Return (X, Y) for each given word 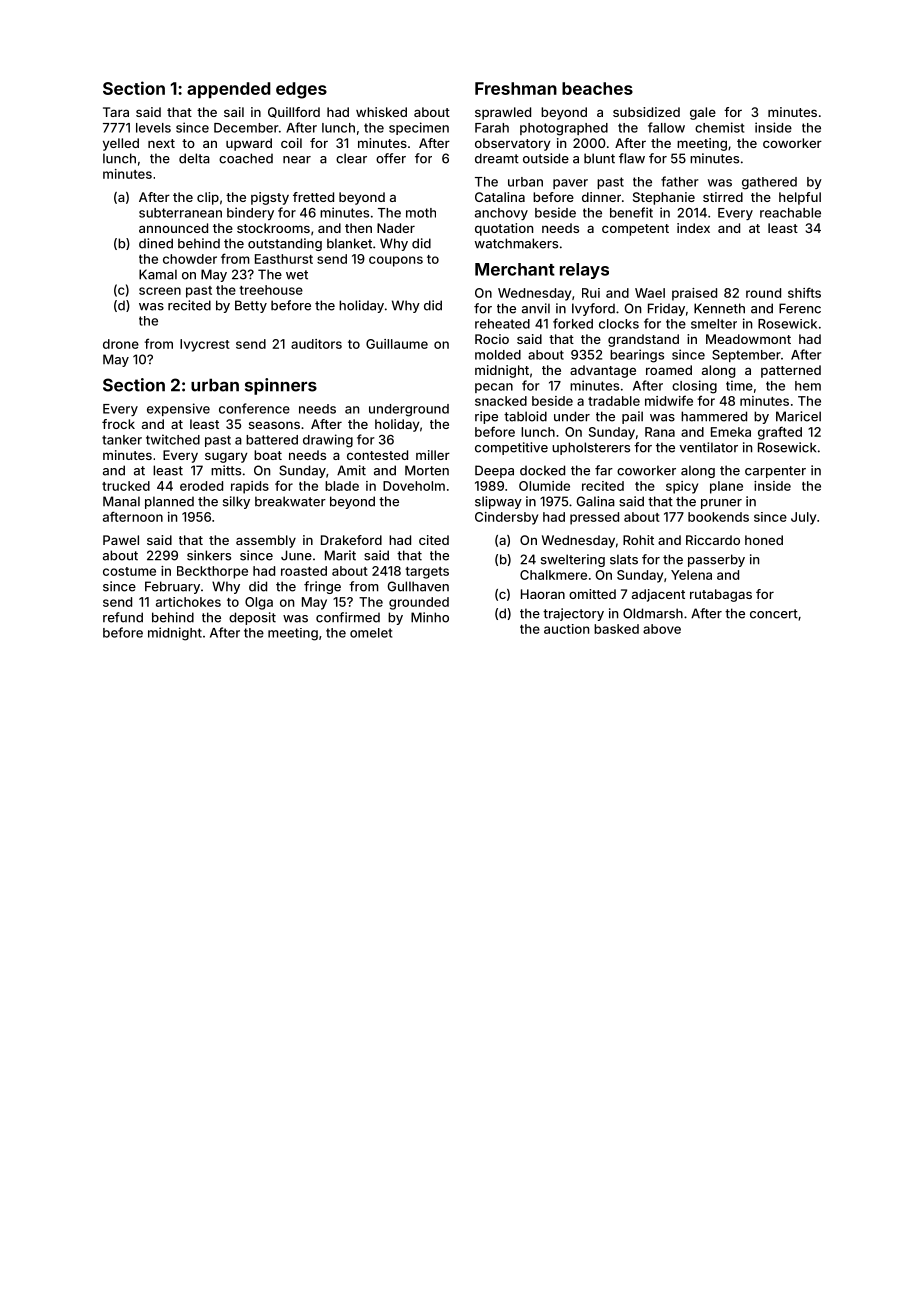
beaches (597, 88)
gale (703, 113)
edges (301, 90)
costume (129, 571)
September (746, 356)
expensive (178, 409)
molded (498, 355)
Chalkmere (553, 575)
